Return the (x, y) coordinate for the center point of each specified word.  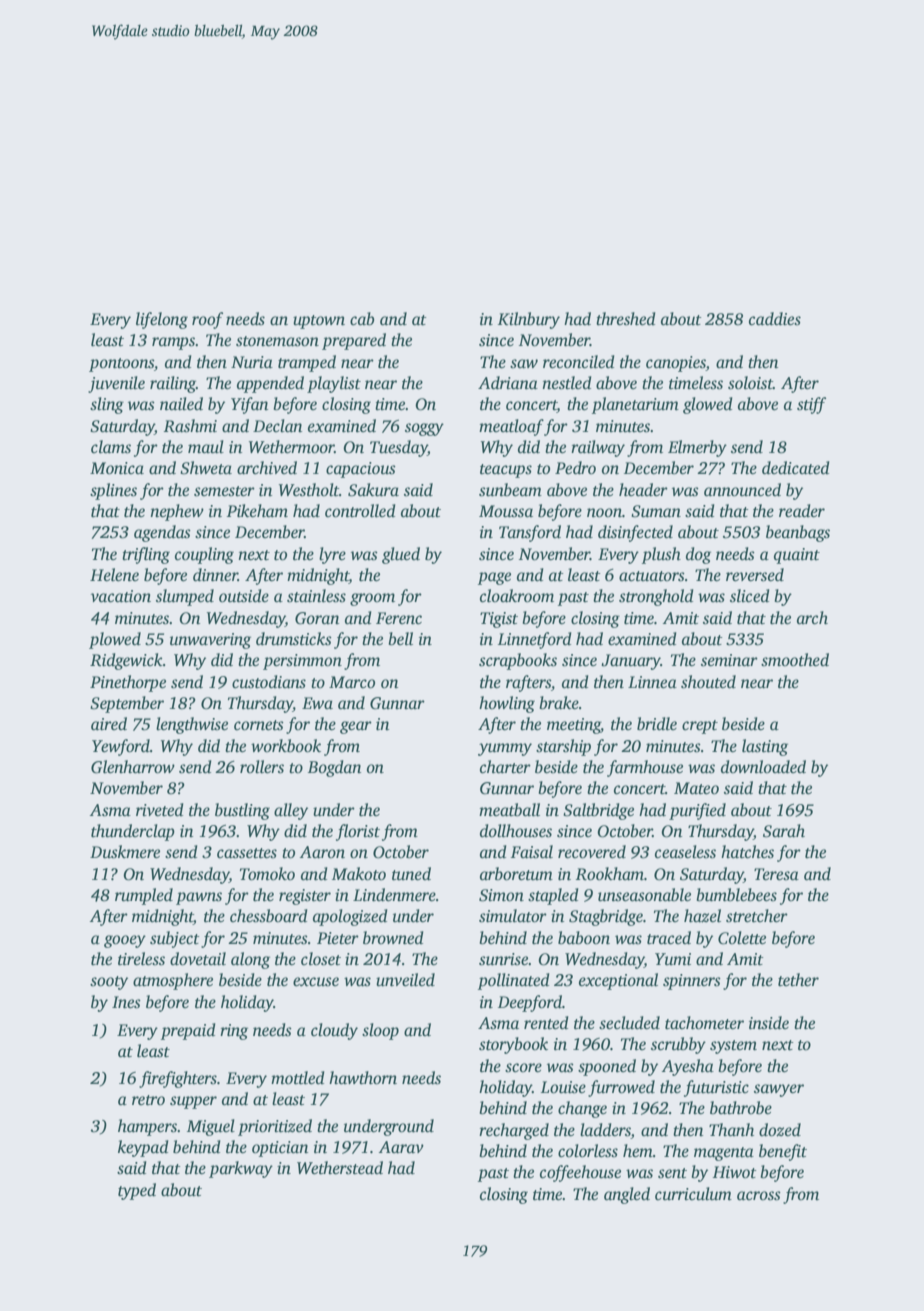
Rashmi (190, 426)
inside (769, 1023)
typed (137, 1191)
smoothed (795, 660)
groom (372, 599)
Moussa (506, 511)
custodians (269, 682)
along (250, 960)
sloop (380, 1031)
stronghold (656, 597)
